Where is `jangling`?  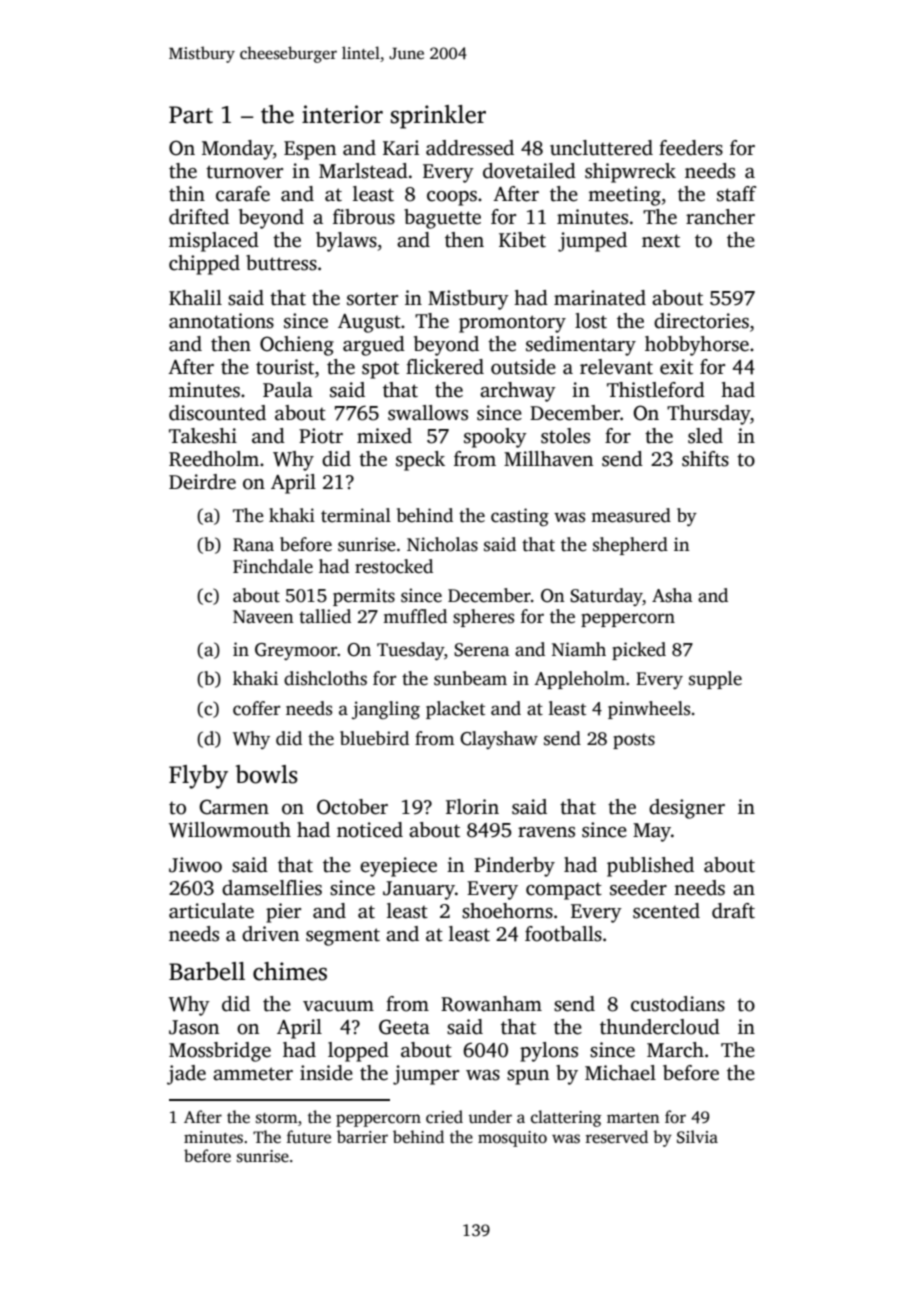 jangling is located at coordinates (386, 710).
